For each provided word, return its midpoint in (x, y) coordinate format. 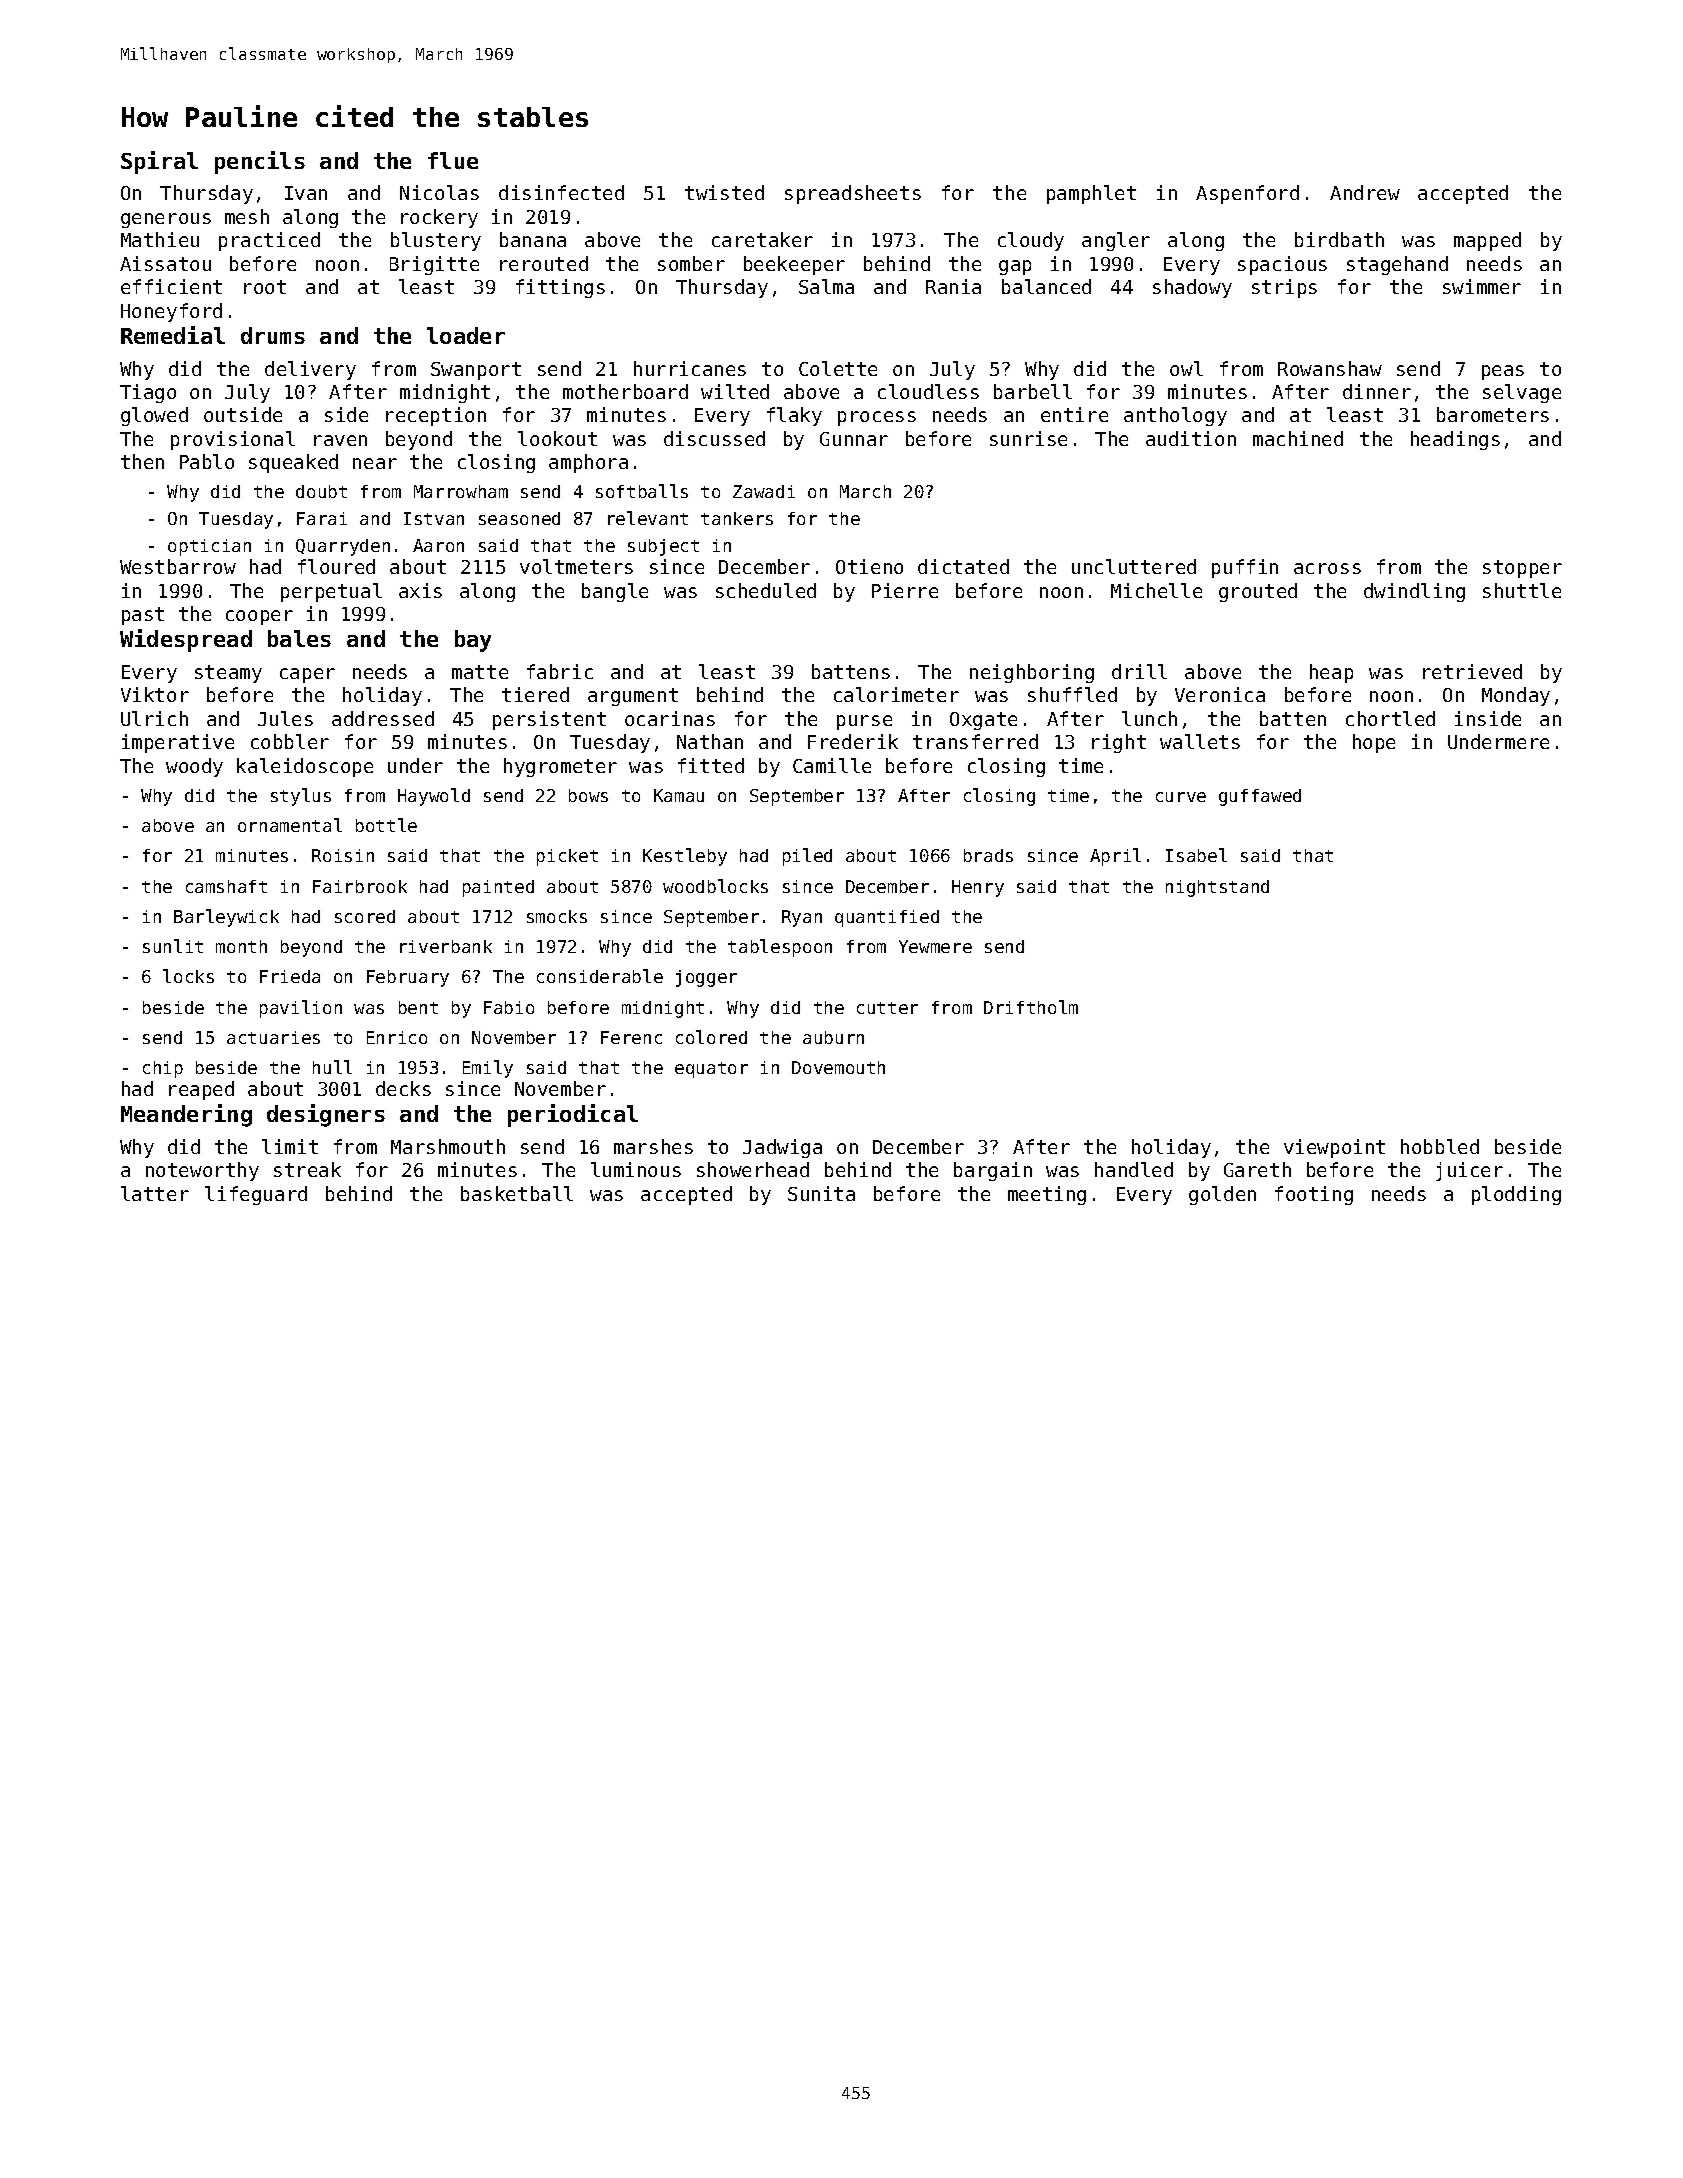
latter (155, 1193)
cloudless (928, 391)
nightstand (1217, 888)
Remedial (173, 335)
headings (1455, 440)
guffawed (1260, 797)
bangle (615, 592)
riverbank (446, 946)
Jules (285, 718)
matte (480, 672)
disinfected (561, 192)
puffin (1245, 568)
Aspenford (1247, 194)
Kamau (679, 795)
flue (453, 160)
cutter (887, 1008)
